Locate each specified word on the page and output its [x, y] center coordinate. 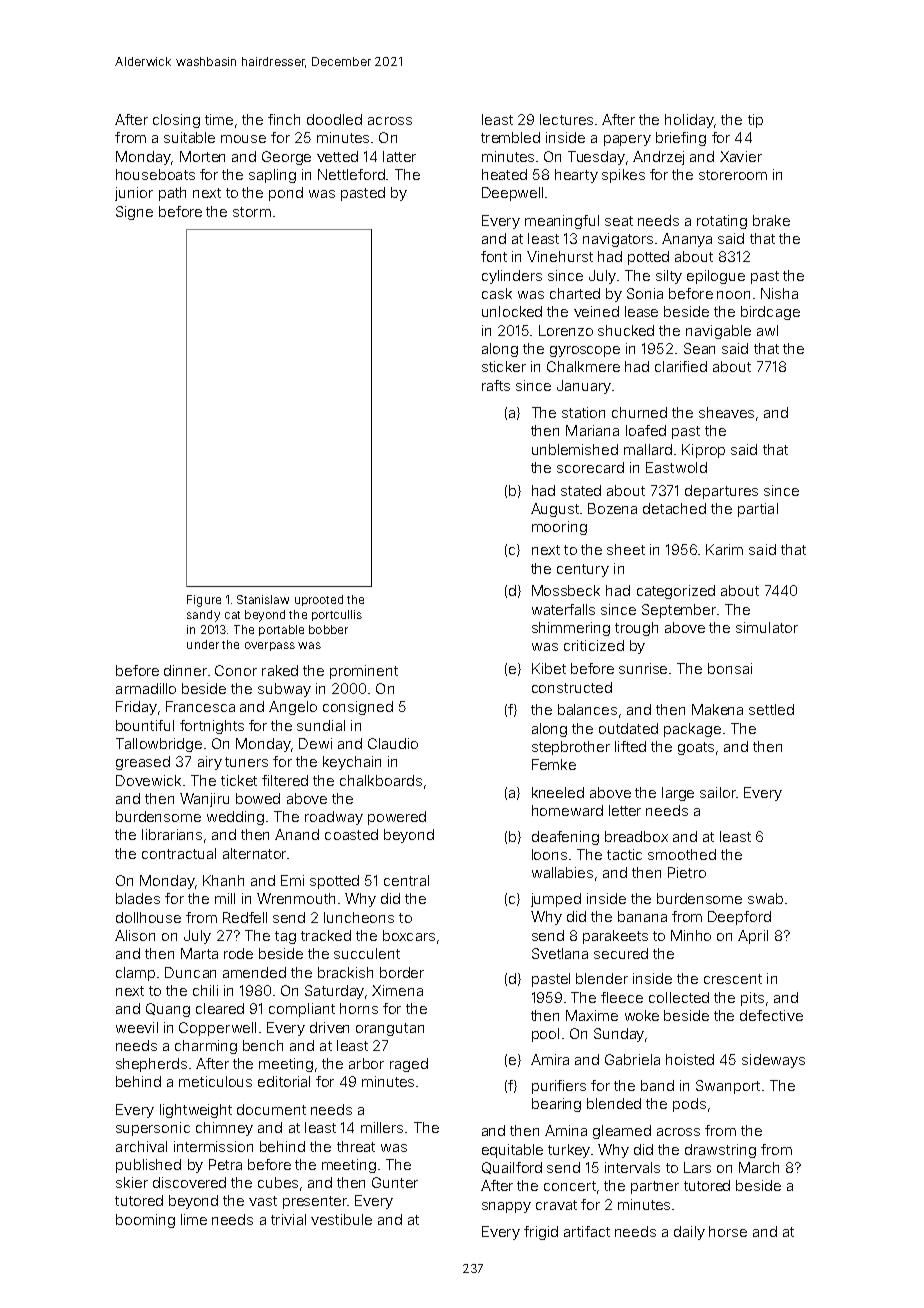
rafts [496, 385]
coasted [351, 834]
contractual [179, 853]
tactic [624, 854]
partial [758, 510]
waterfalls [563, 609]
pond [286, 194]
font [494, 256]
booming [145, 1221]
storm [252, 212]
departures [721, 492]
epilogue [716, 277]
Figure [204, 601]
